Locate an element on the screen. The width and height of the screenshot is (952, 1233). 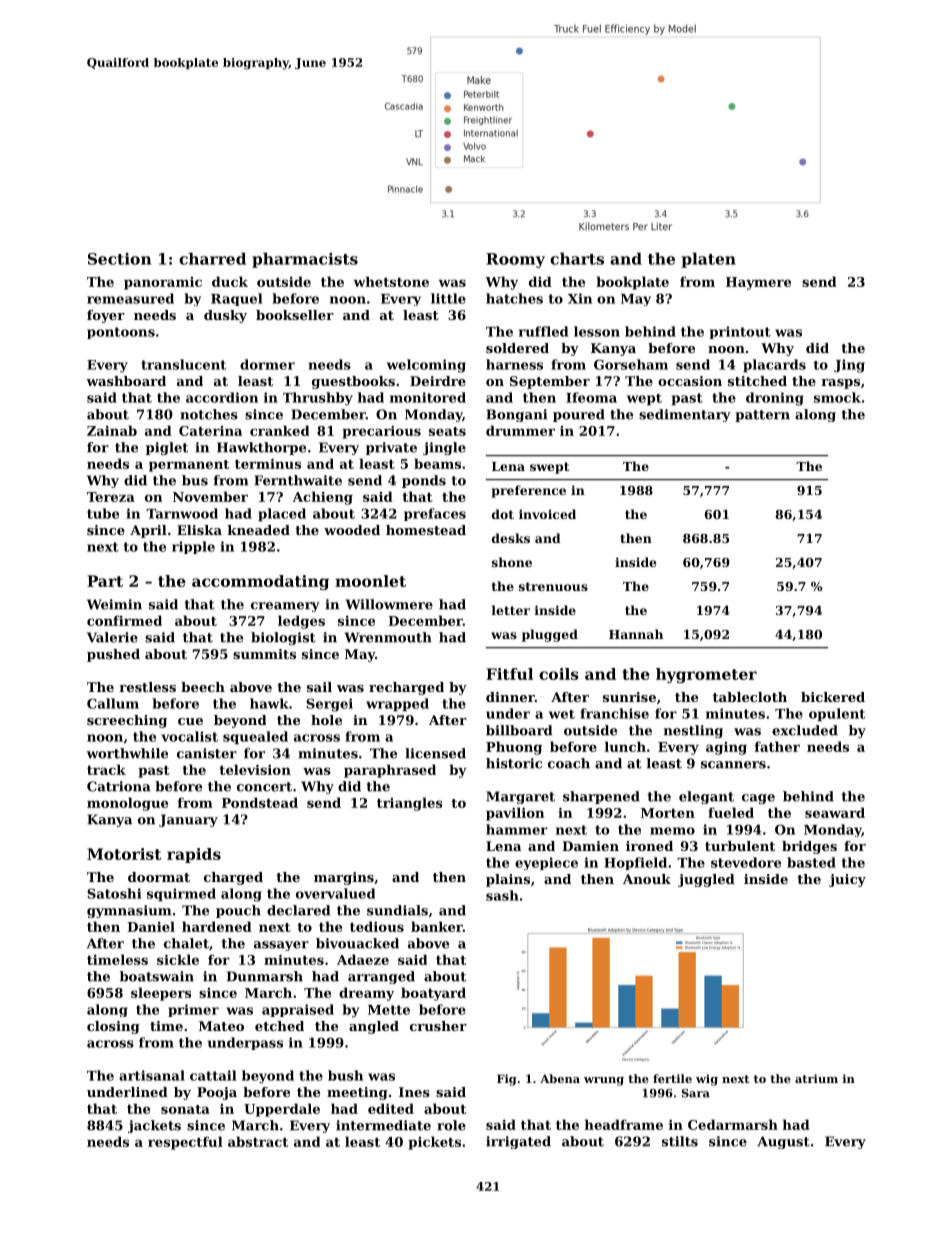
invoiced is located at coordinates (547, 514).
